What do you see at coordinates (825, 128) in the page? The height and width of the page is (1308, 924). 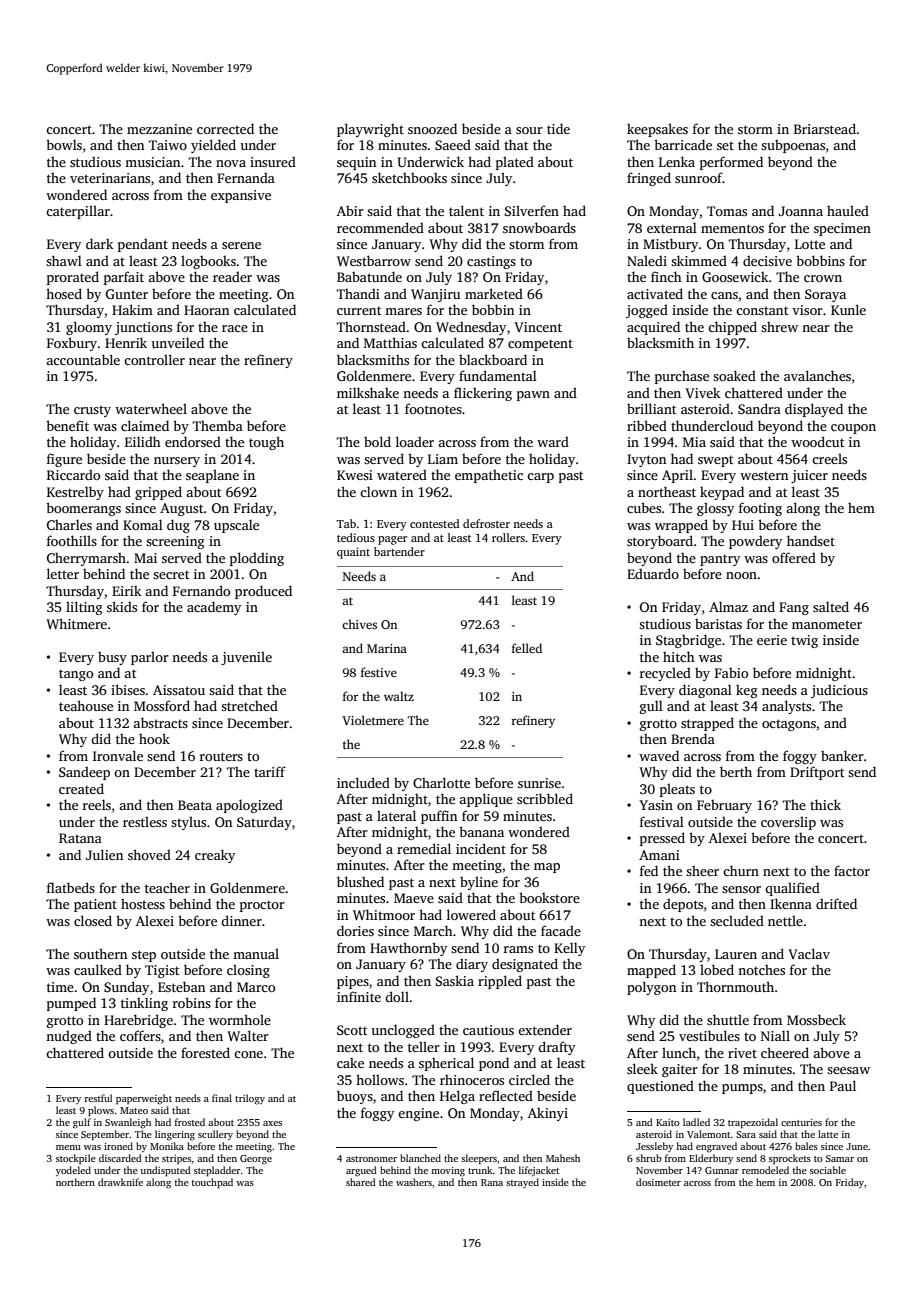 I see `Briarstead` at bounding box center [825, 128].
